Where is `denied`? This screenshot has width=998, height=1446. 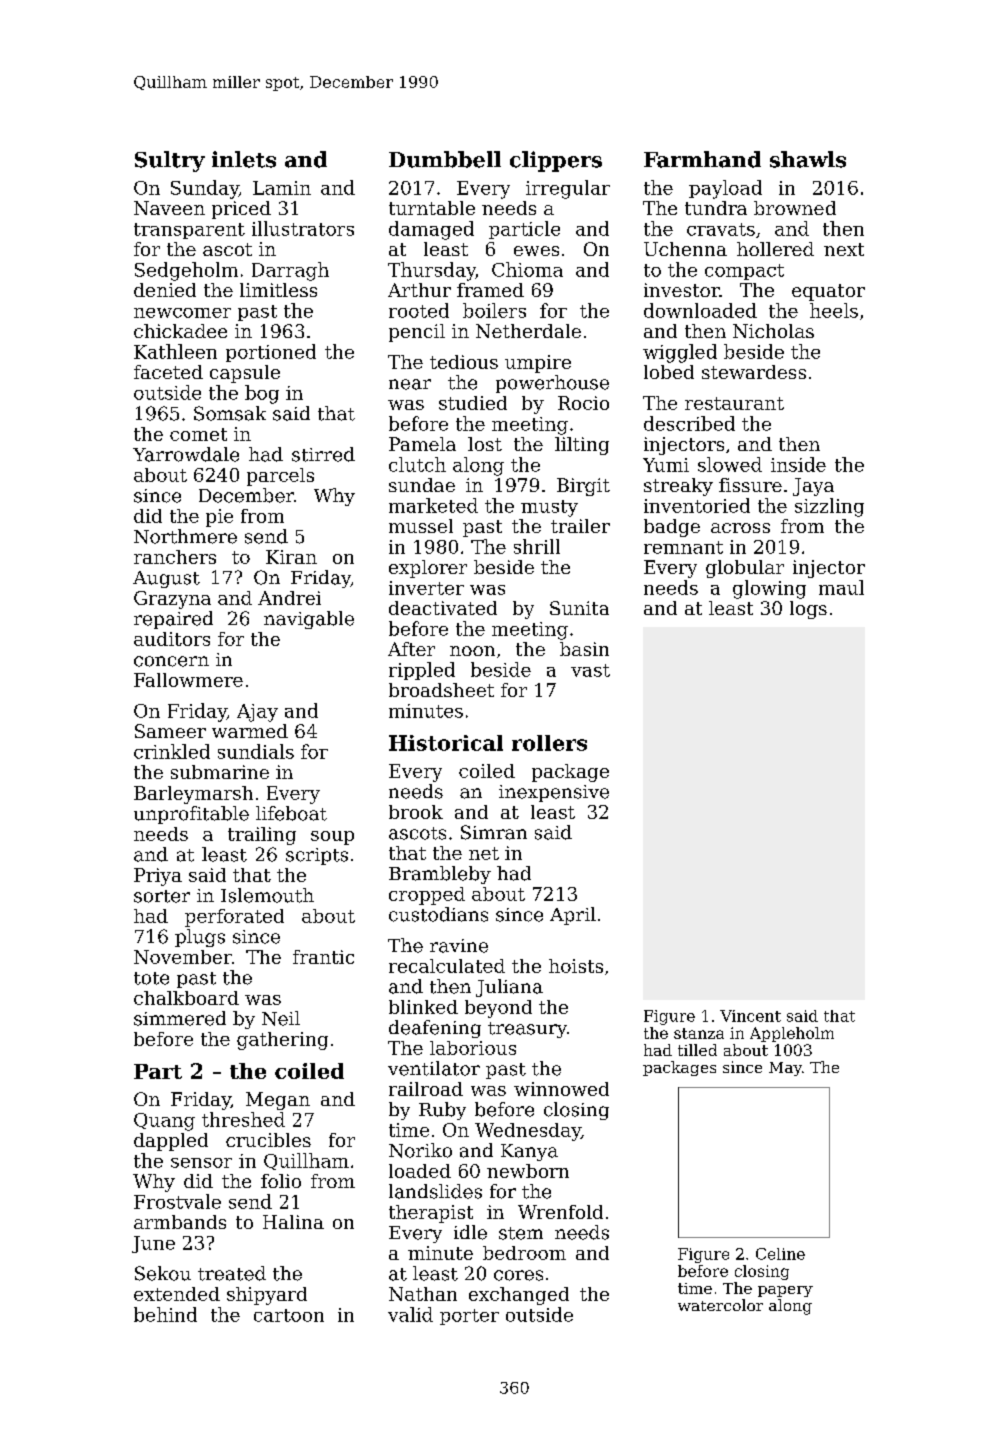 denied is located at coordinates (165, 290).
